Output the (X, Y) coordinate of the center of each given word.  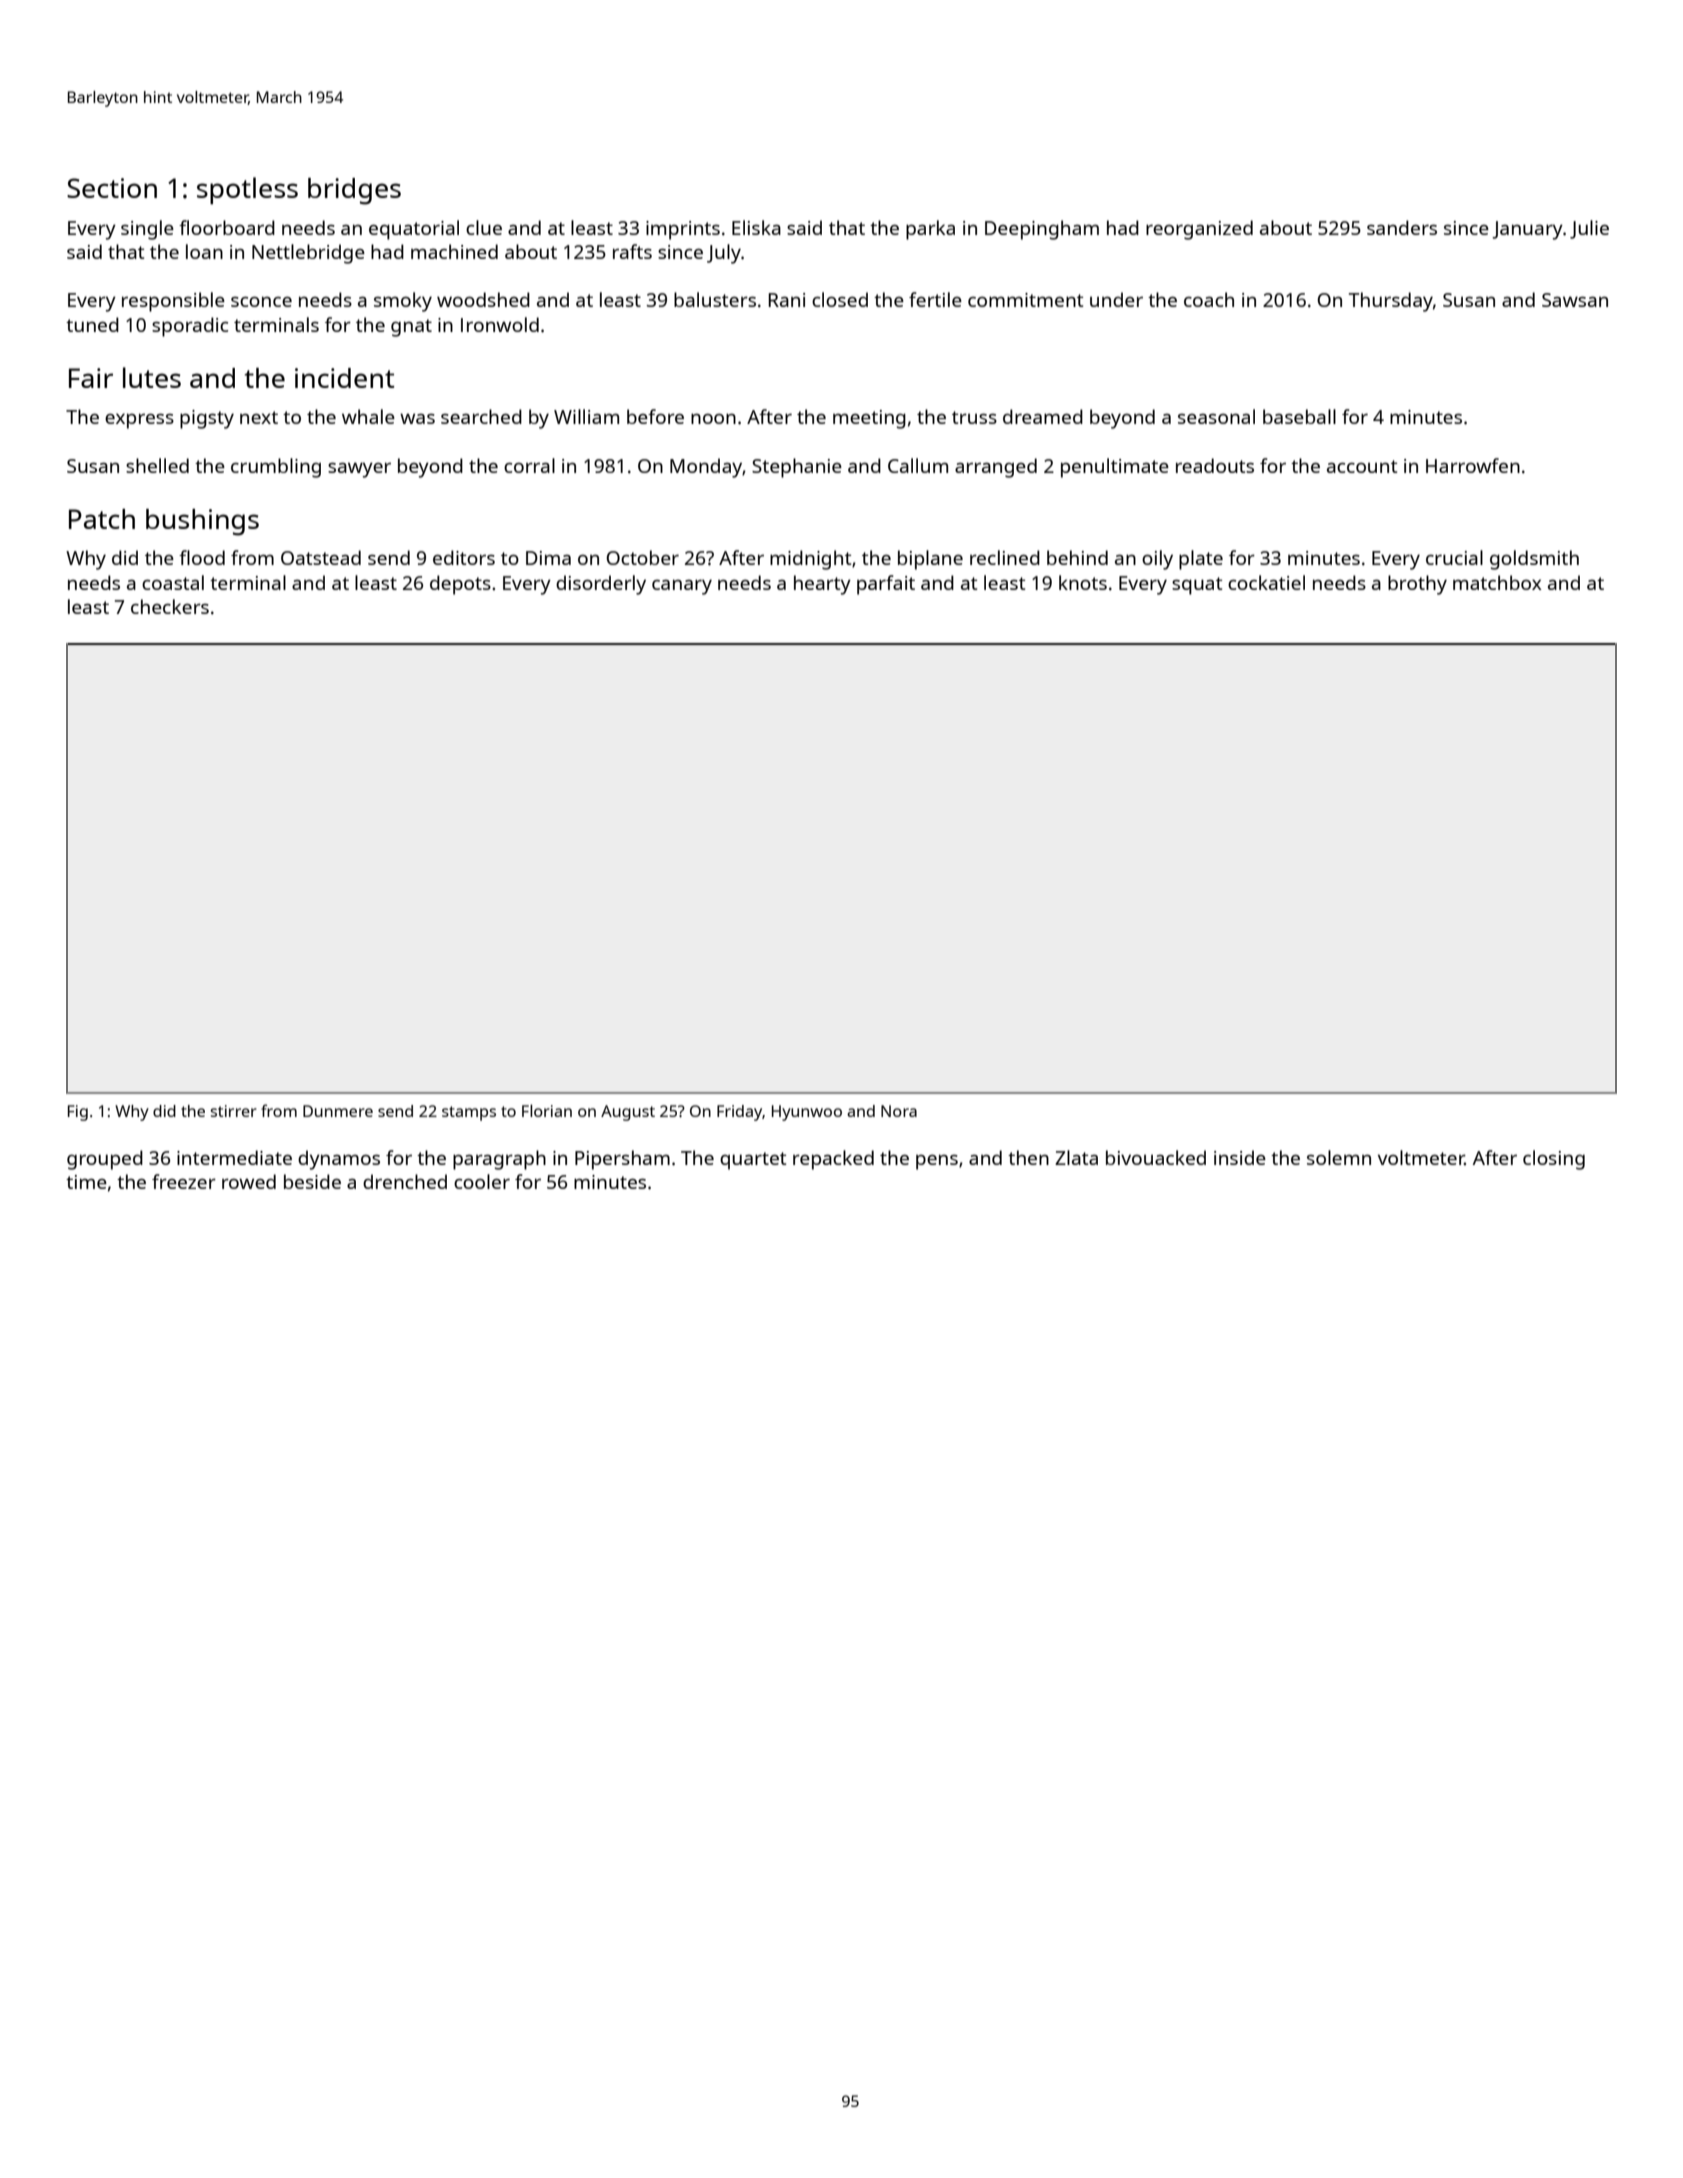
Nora (899, 1111)
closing (1554, 1160)
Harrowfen (1473, 465)
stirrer (234, 1111)
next (259, 417)
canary (682, 587)
